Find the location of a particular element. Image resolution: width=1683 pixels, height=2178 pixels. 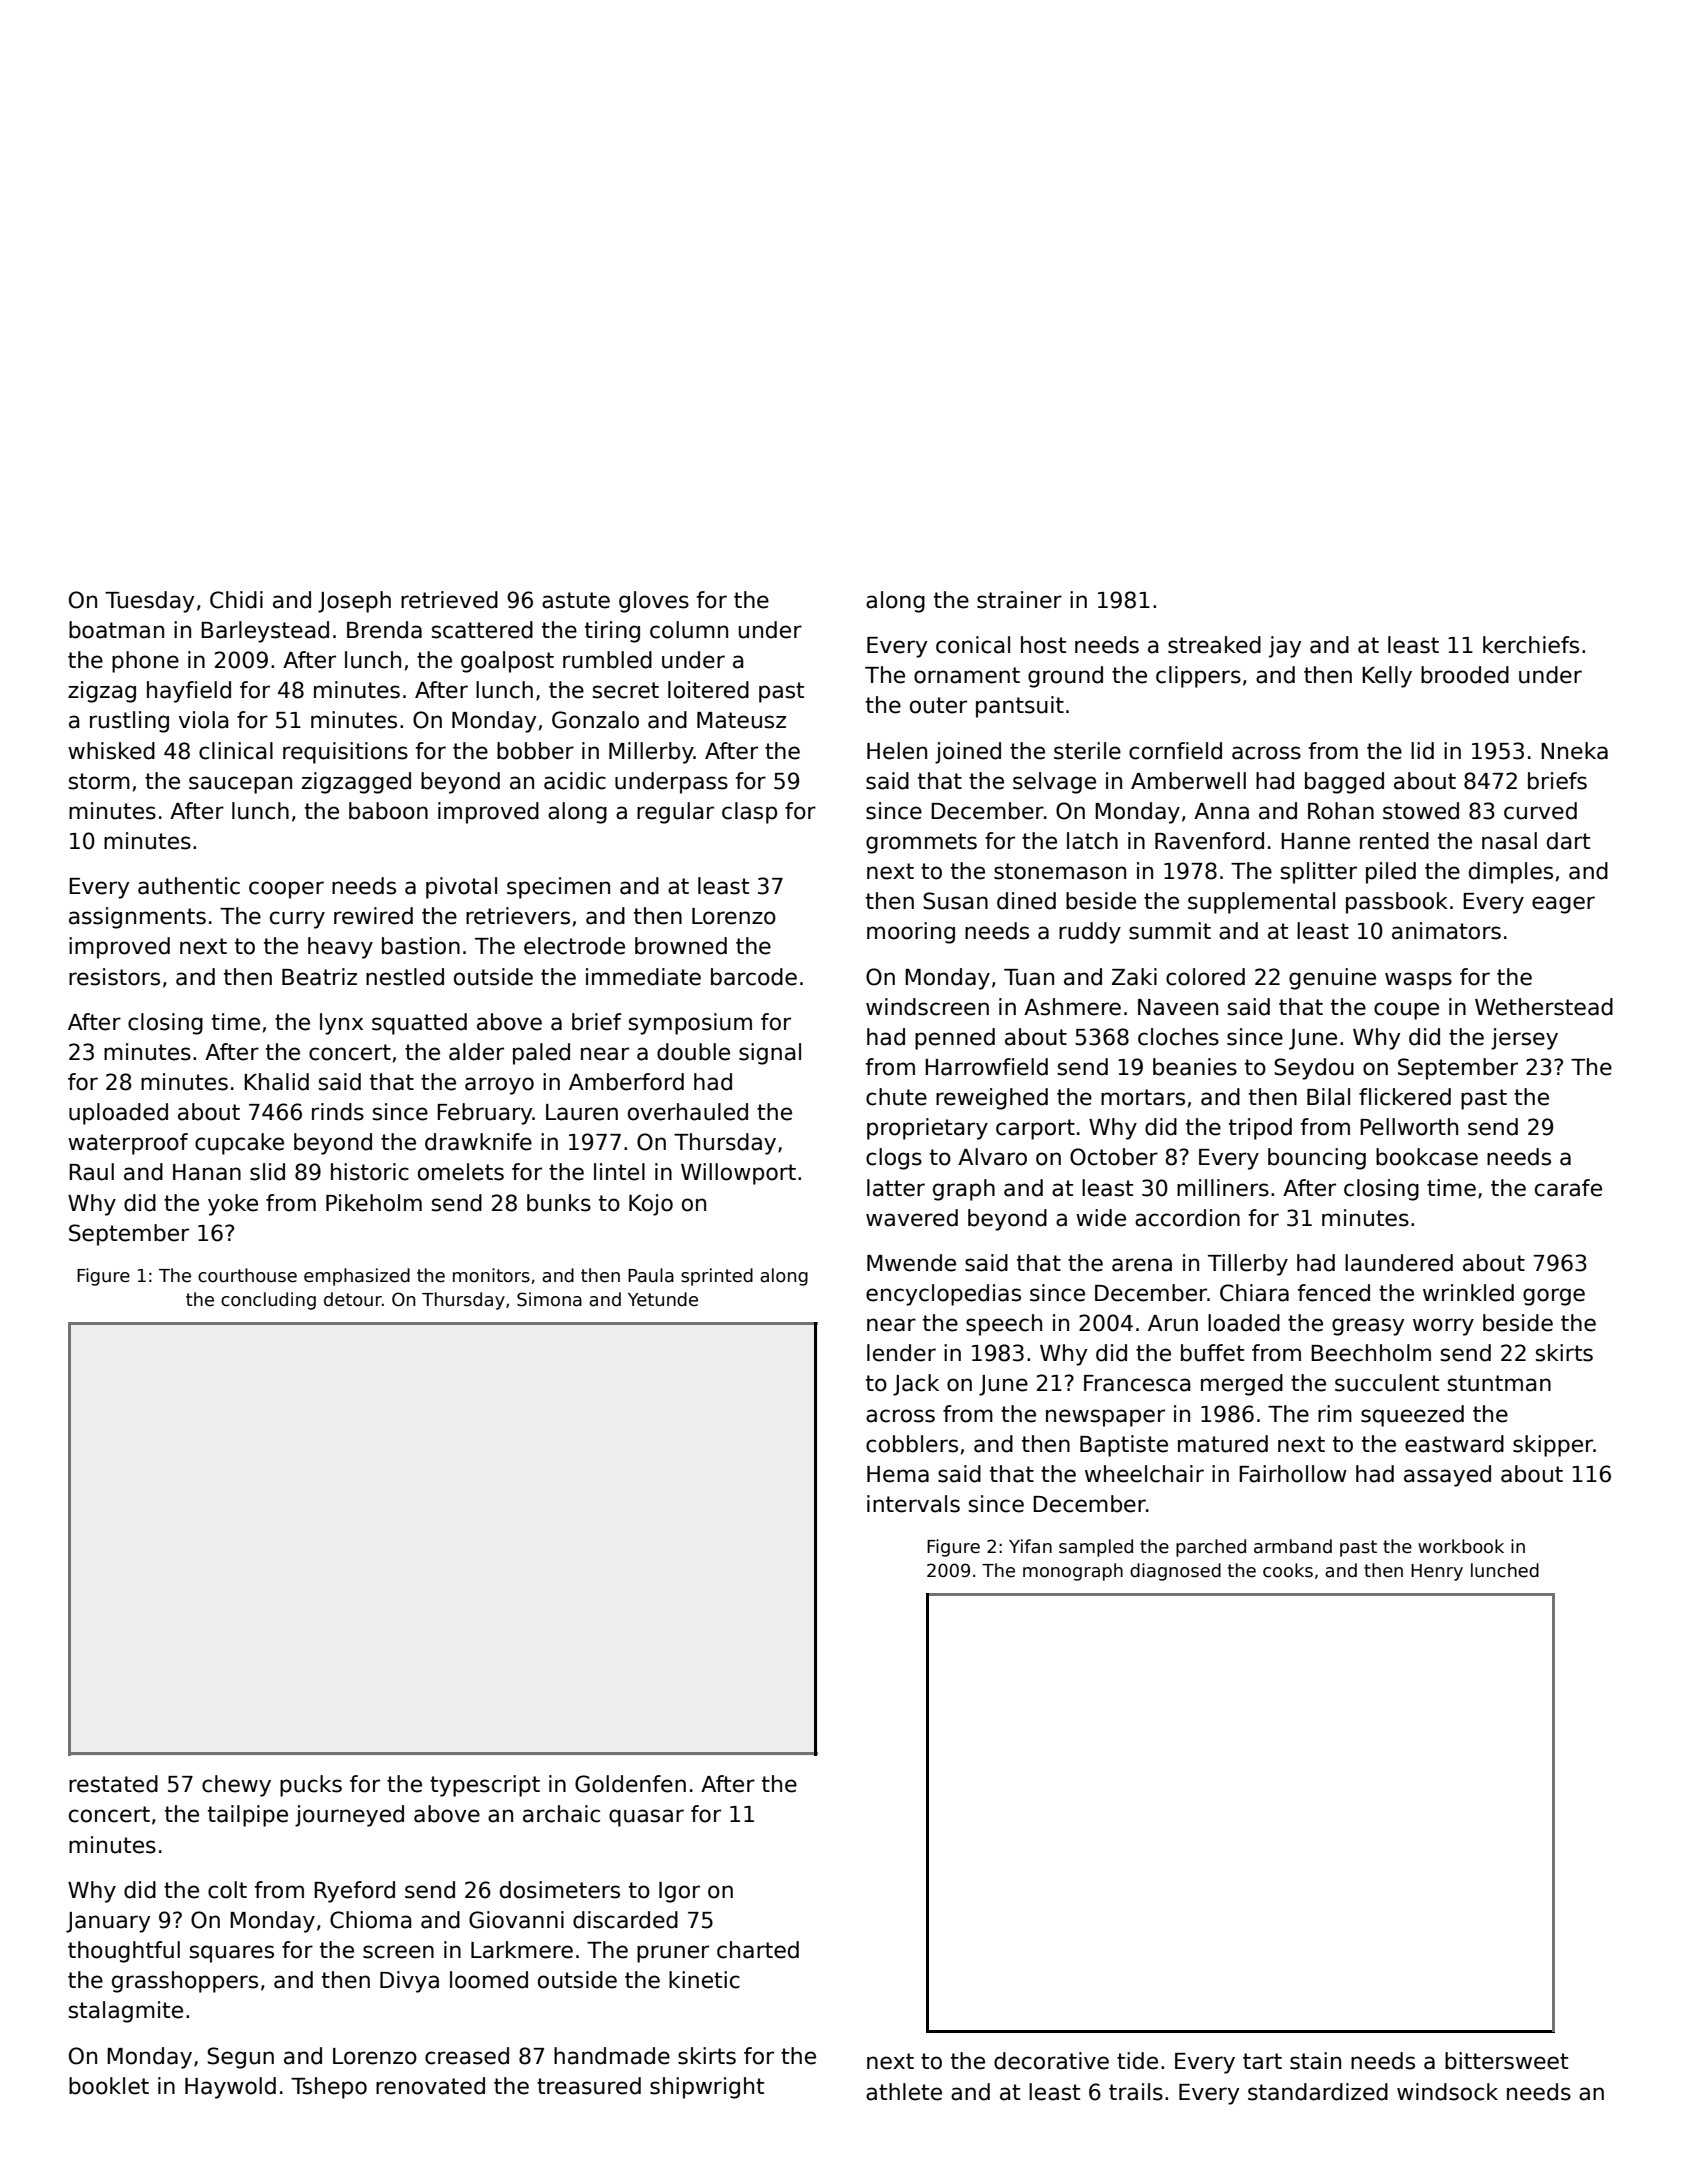

athlete is located at coordinates (904, 2092).
